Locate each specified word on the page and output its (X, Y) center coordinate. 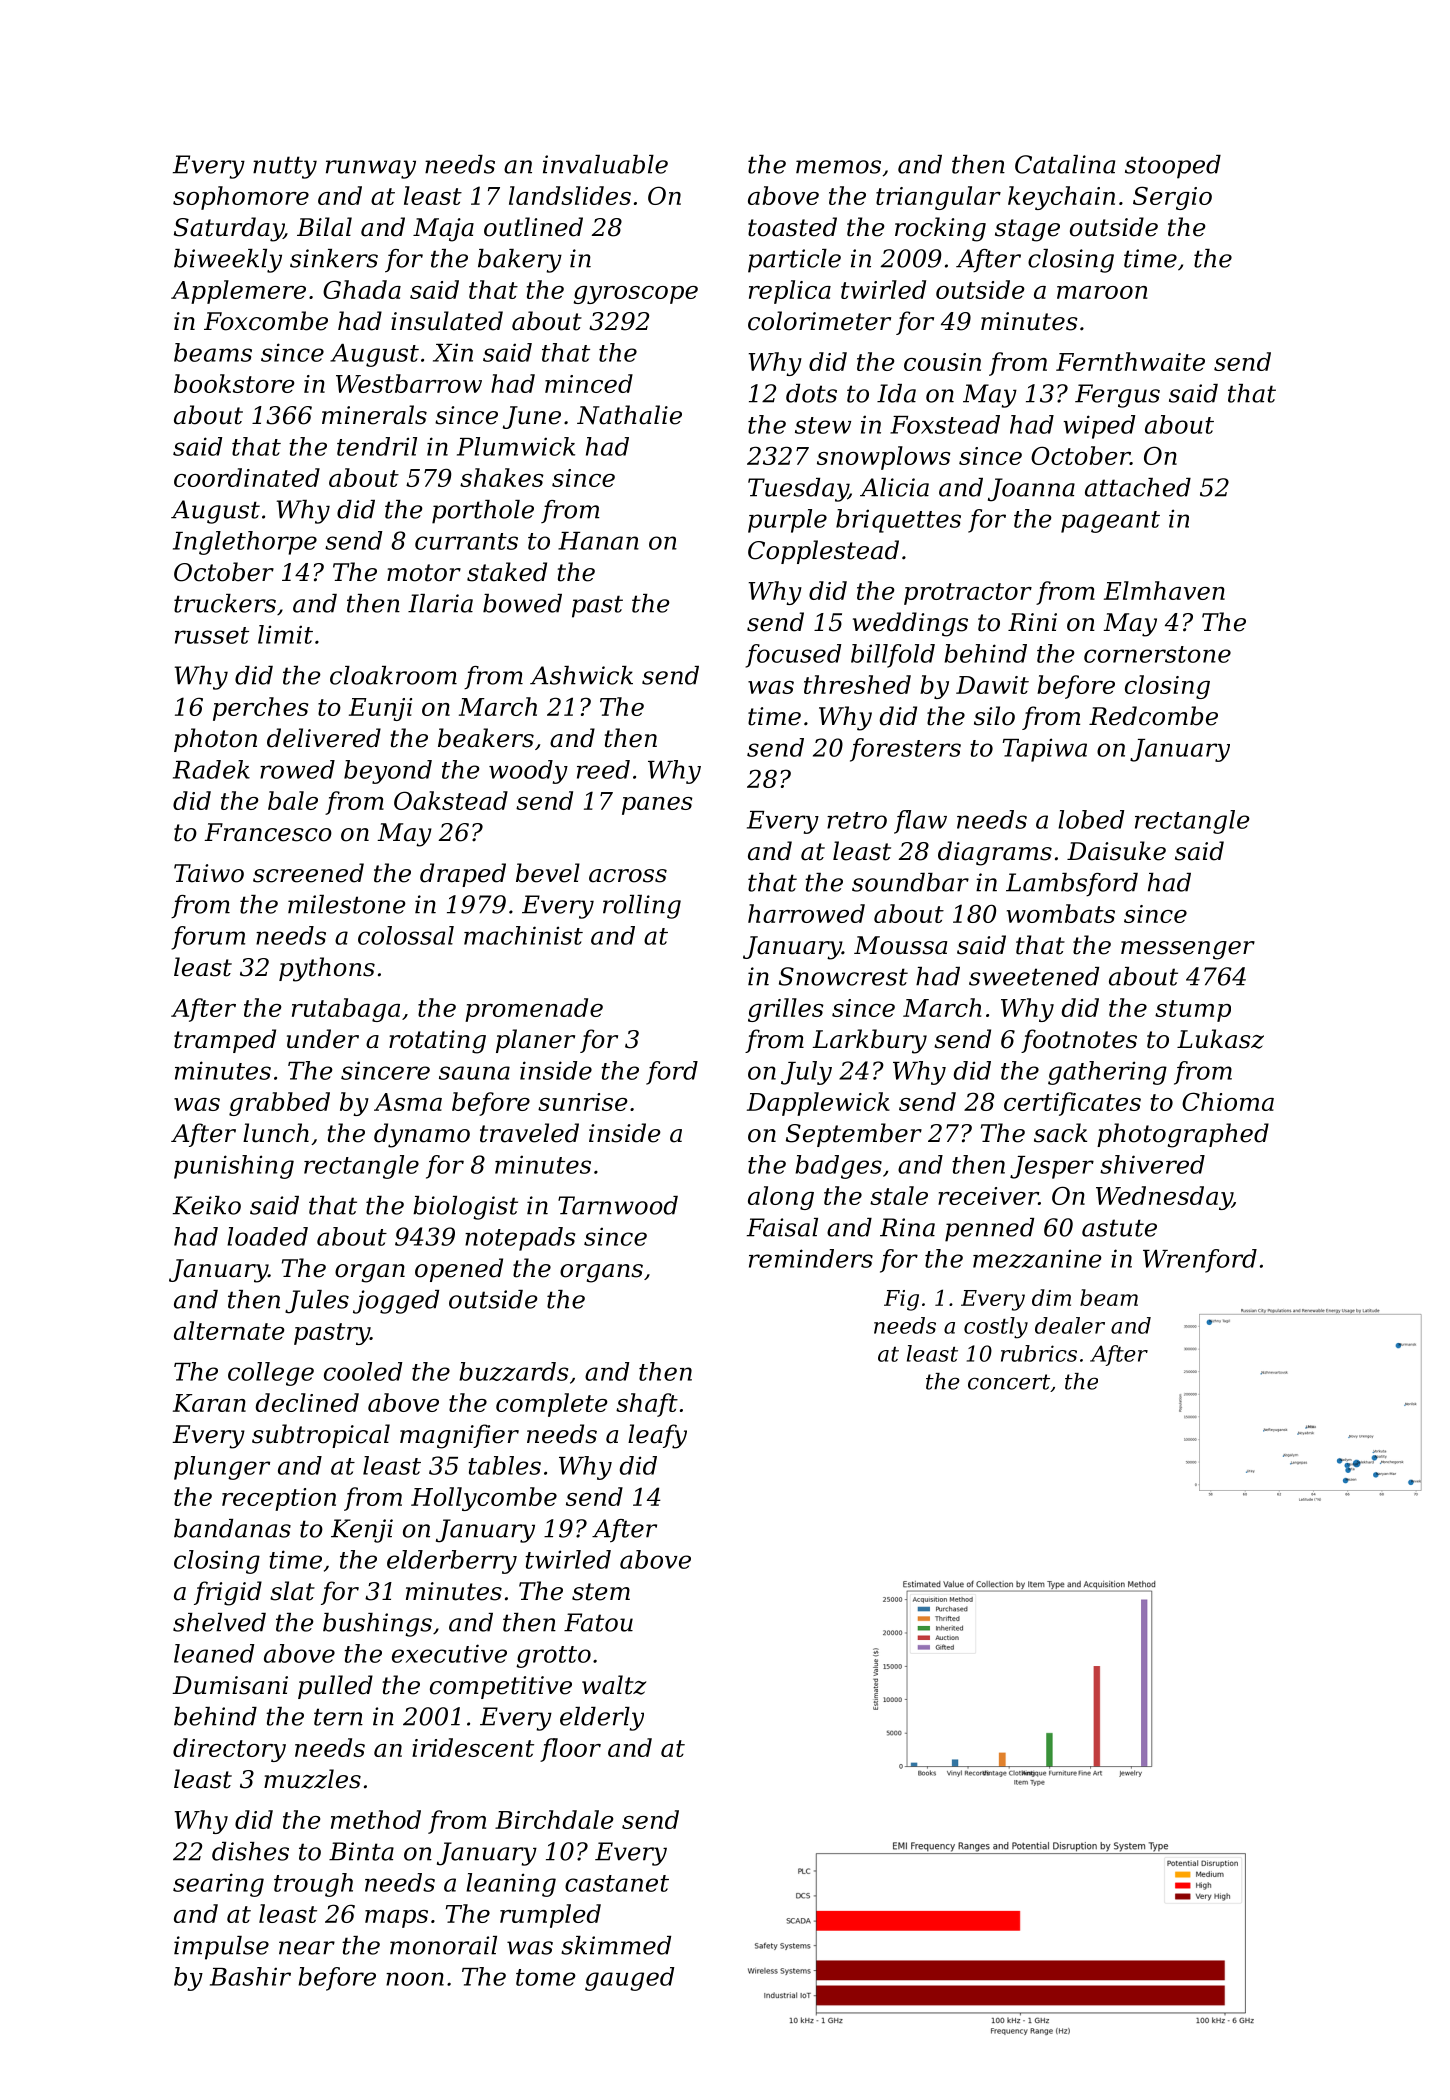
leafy (657, 1436)
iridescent (473, 1747)
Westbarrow (409, 383)
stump (1193, 1011)
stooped (1173, 167)
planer (535, 1041)
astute (1119, 1228)
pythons (327, 969)
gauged (629, 1979)
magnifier (459, 1436)
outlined (533, 227)
